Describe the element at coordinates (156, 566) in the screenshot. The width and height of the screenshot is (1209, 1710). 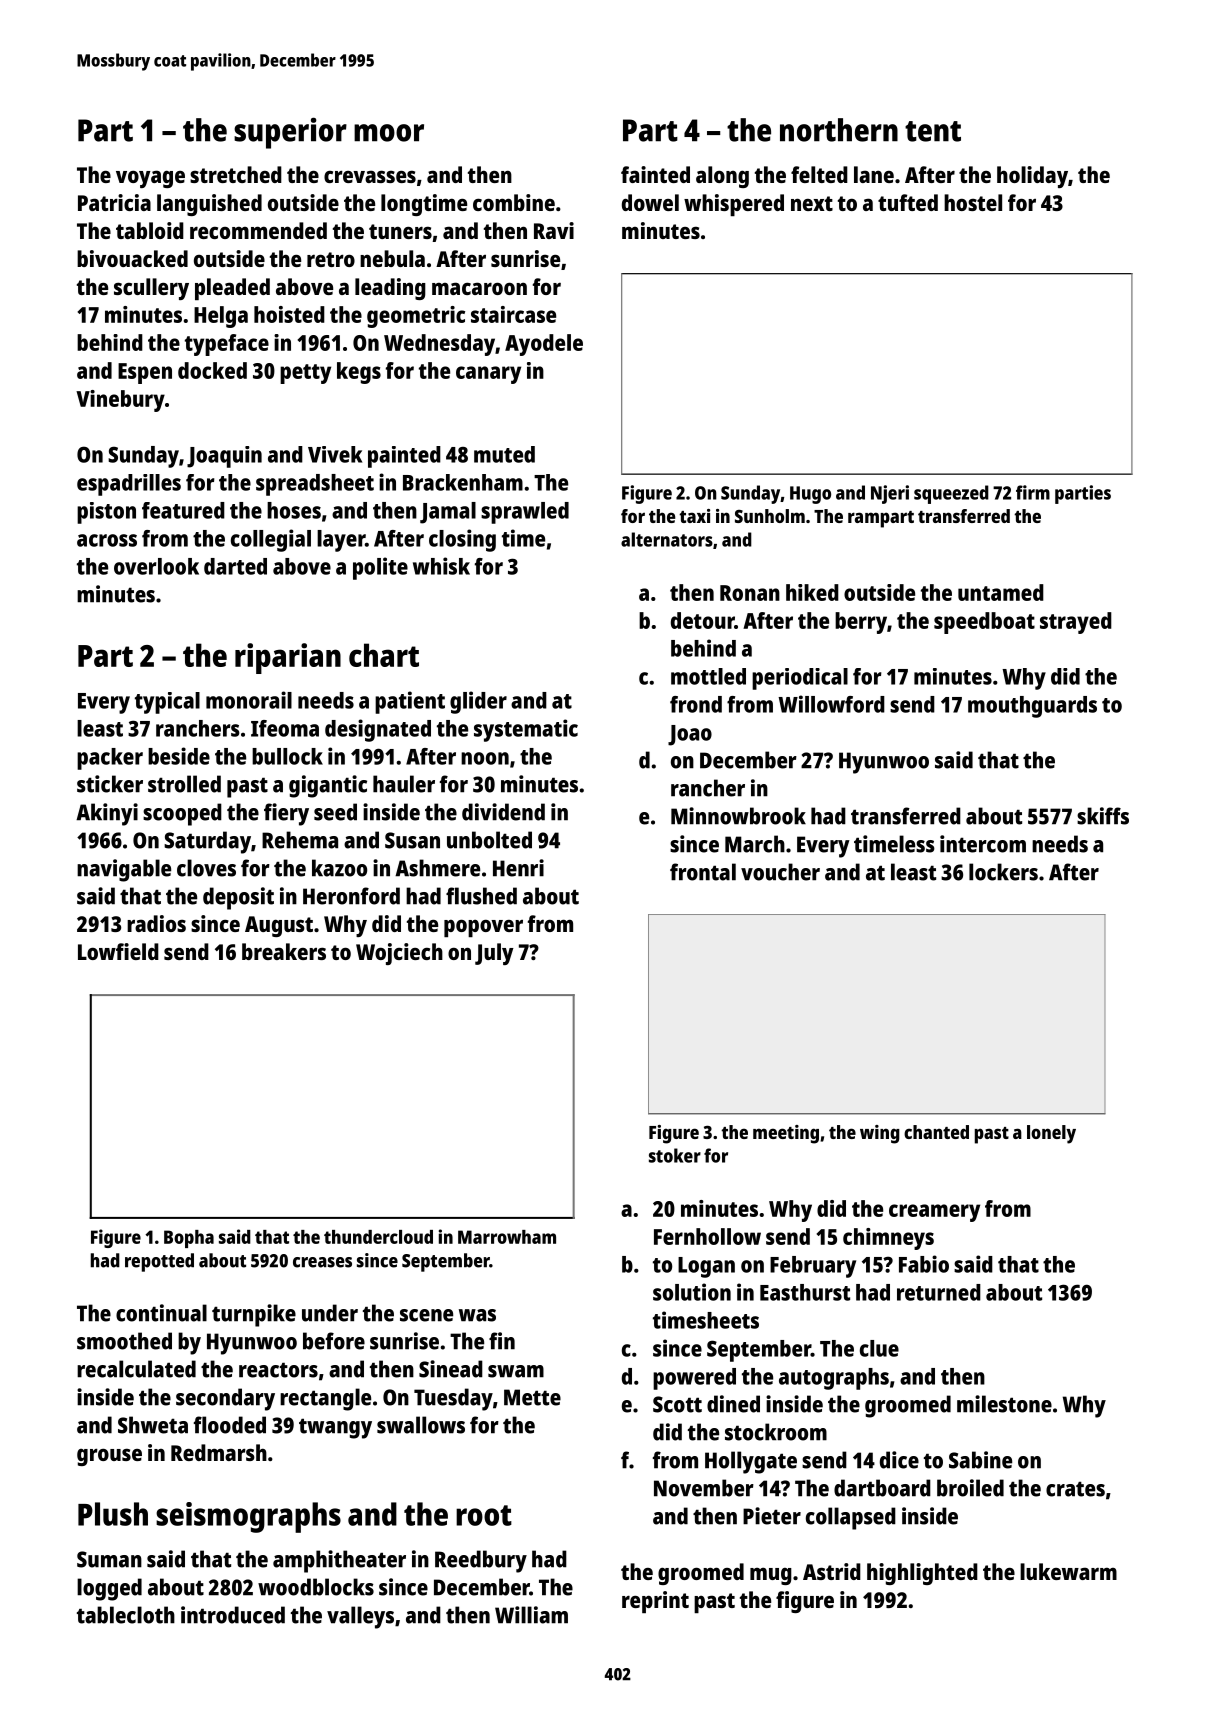
I see `overlook` at that location.
